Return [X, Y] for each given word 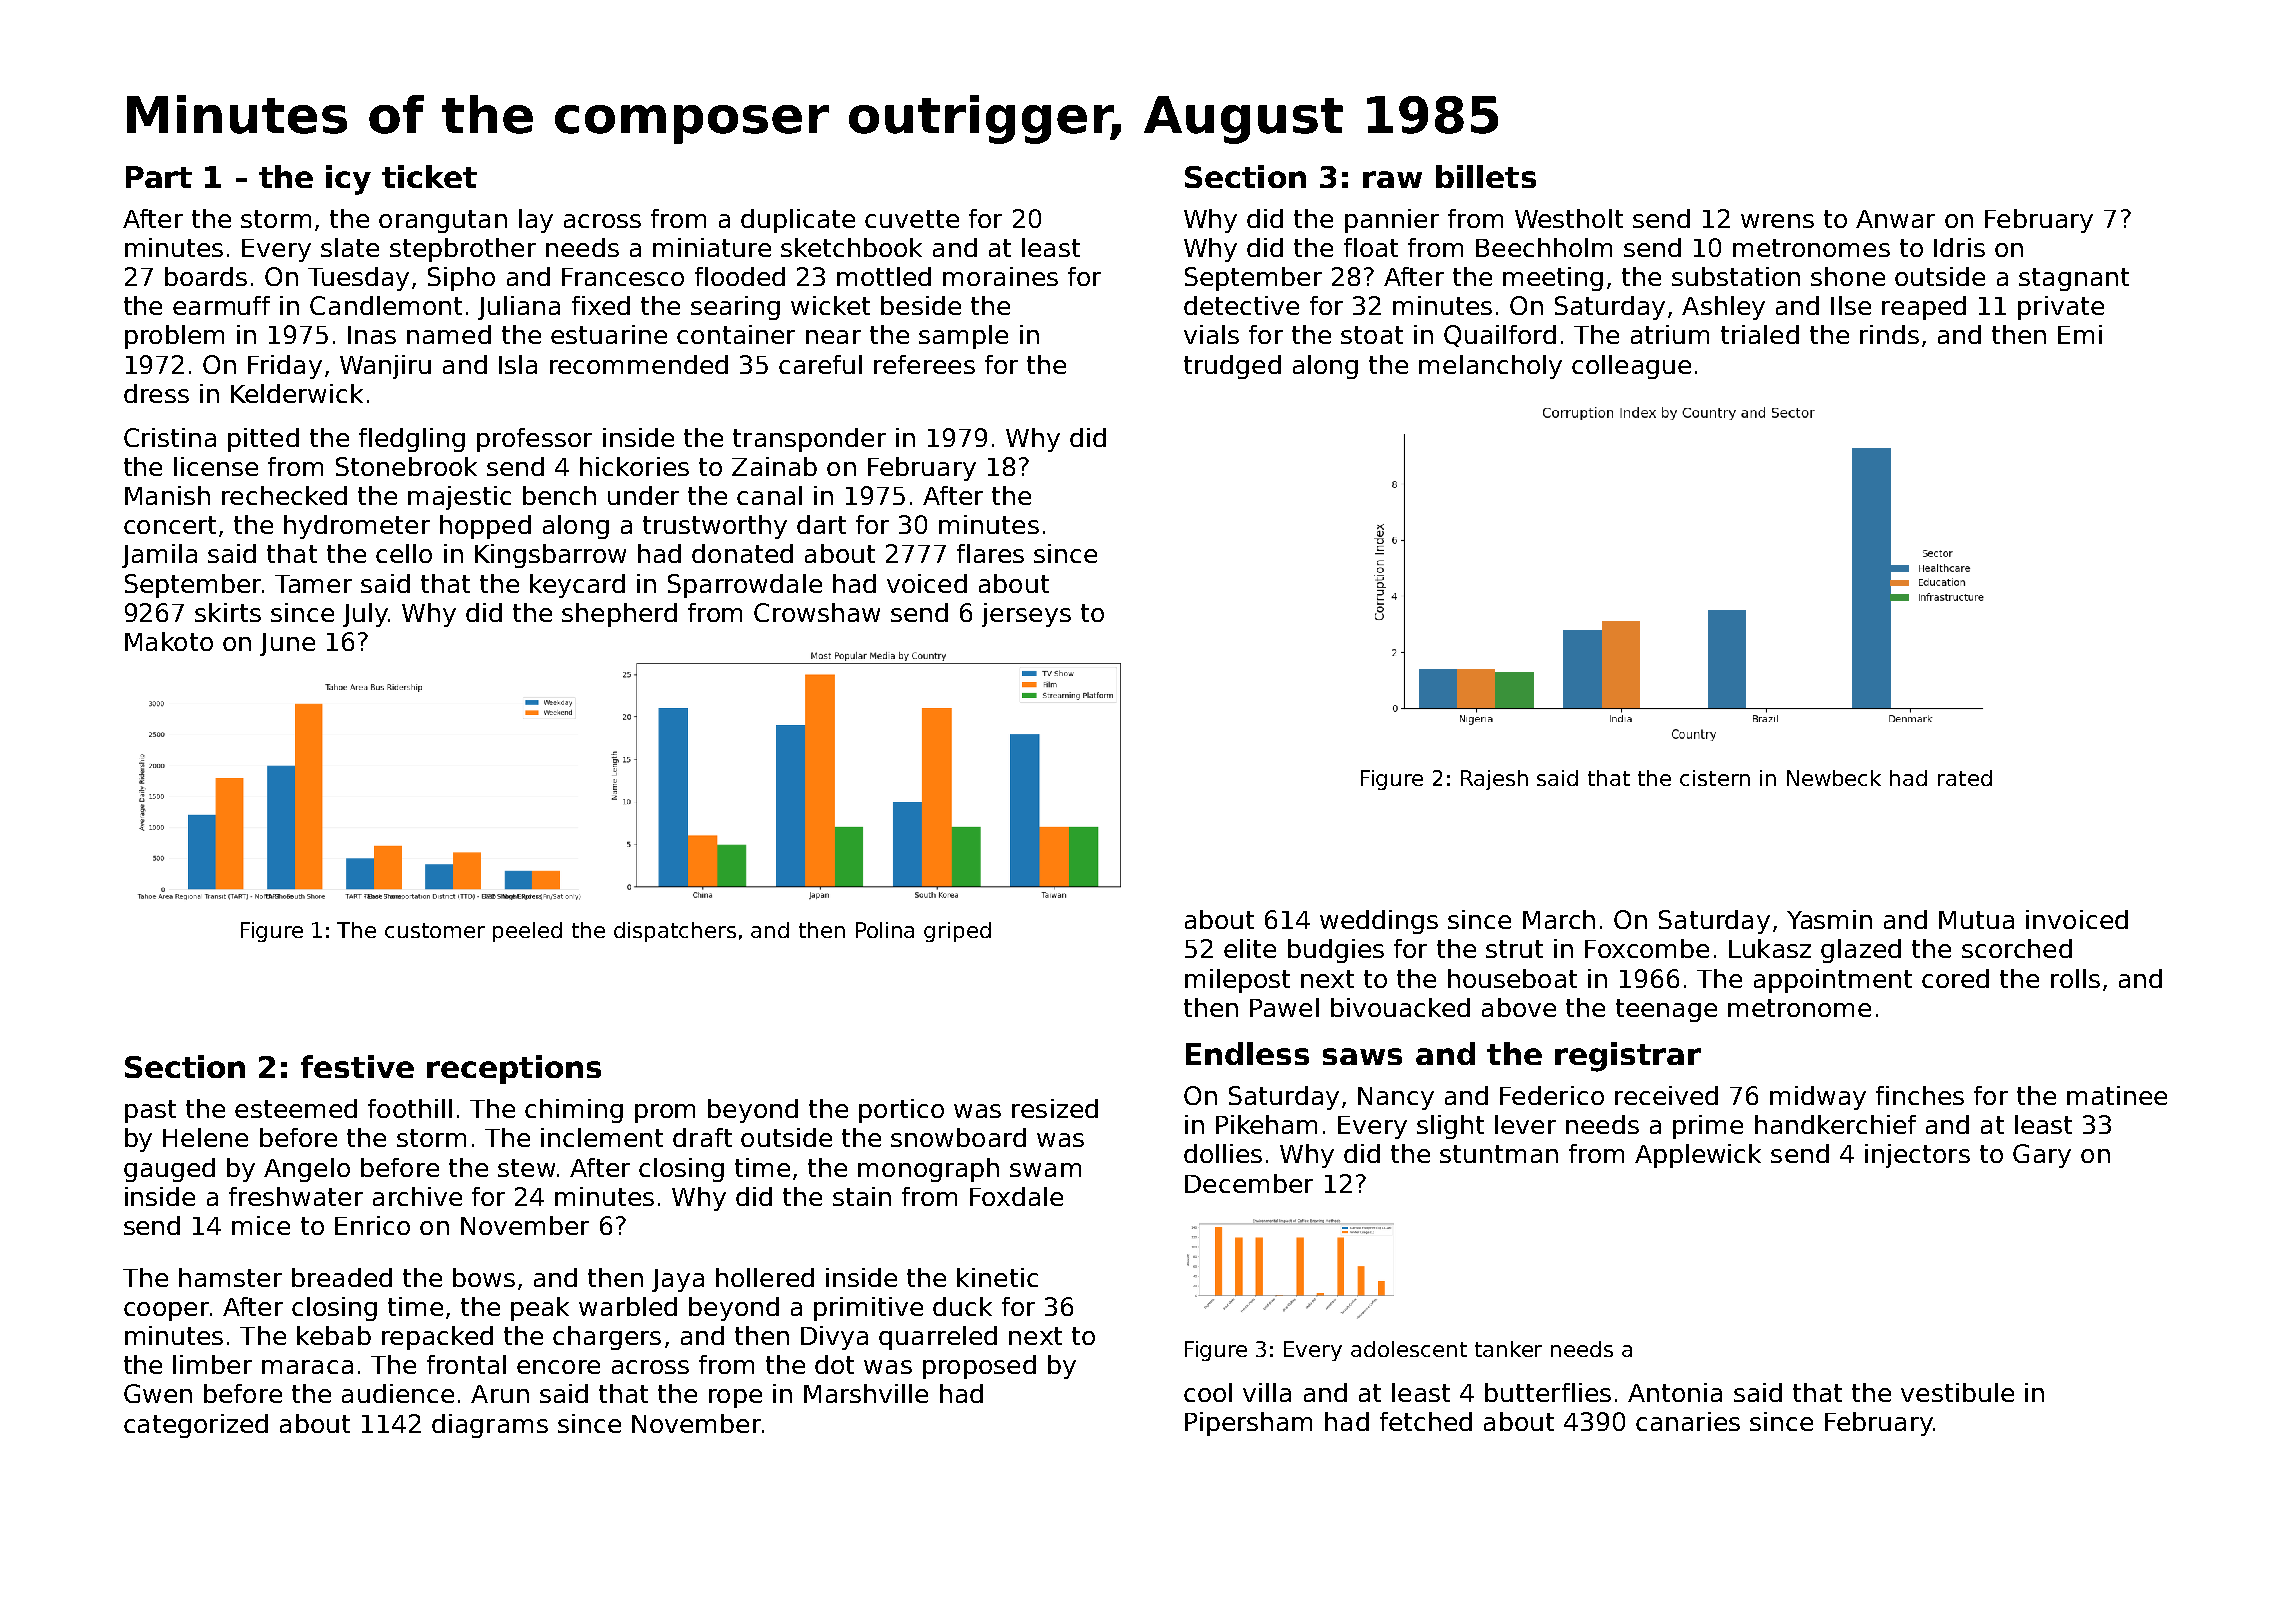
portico [901, 1111]
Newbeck [1834, 778]
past [150, 1111]
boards [206, 276]
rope [735, 1398]
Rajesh [1494, 780]
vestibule [1957, 1392]
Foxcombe [1647, 948]
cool [1208, 1392]
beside [921, 305]
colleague [1631, 367]
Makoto [169, 641]
